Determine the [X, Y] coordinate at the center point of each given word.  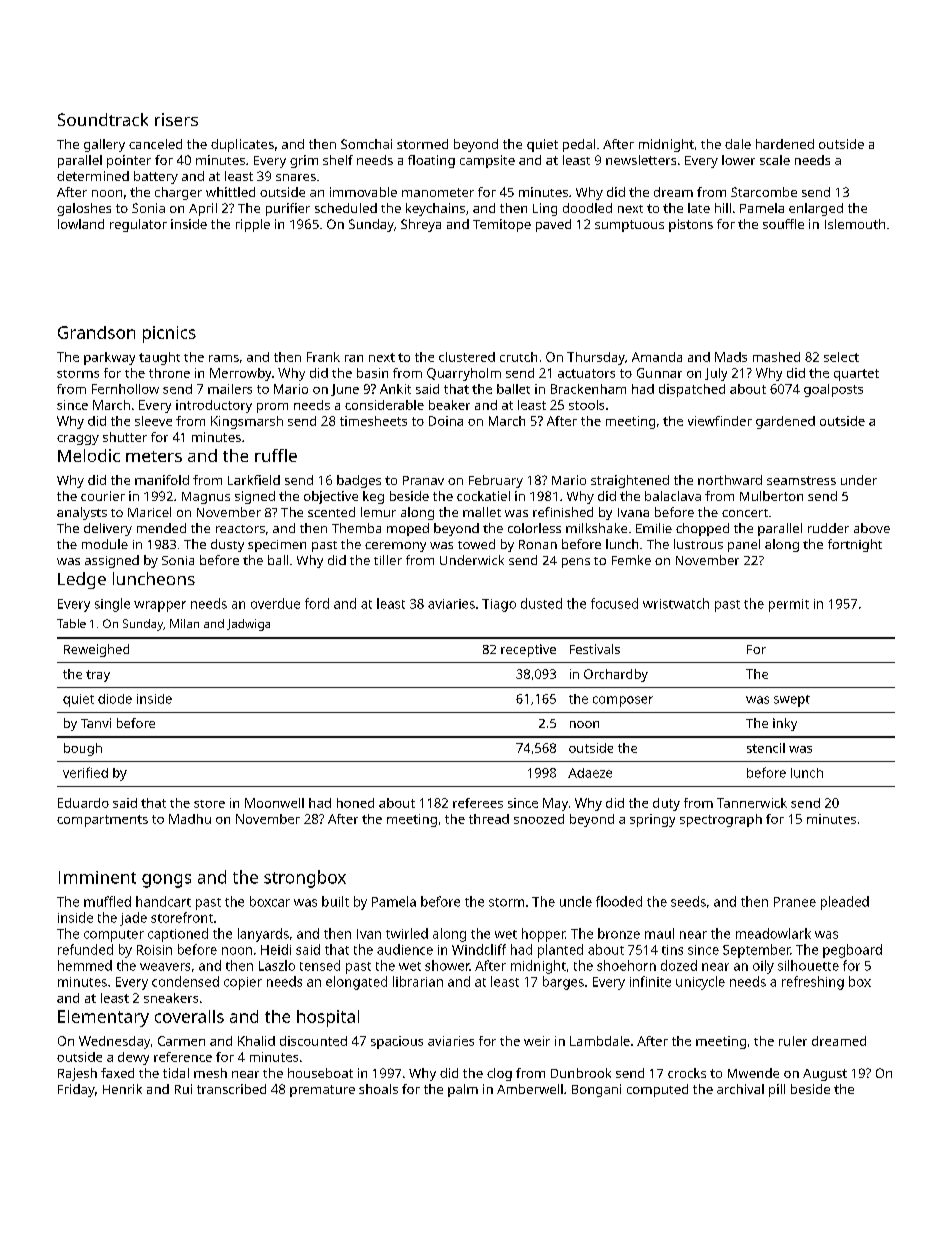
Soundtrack [103, 119]
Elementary [103, 1018]
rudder [828, 528]
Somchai [366, 144]
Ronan [538, 544]
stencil [766, 748]
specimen [277, 546]
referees [478, 803]
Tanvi [96, 723]
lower [738, 160]
